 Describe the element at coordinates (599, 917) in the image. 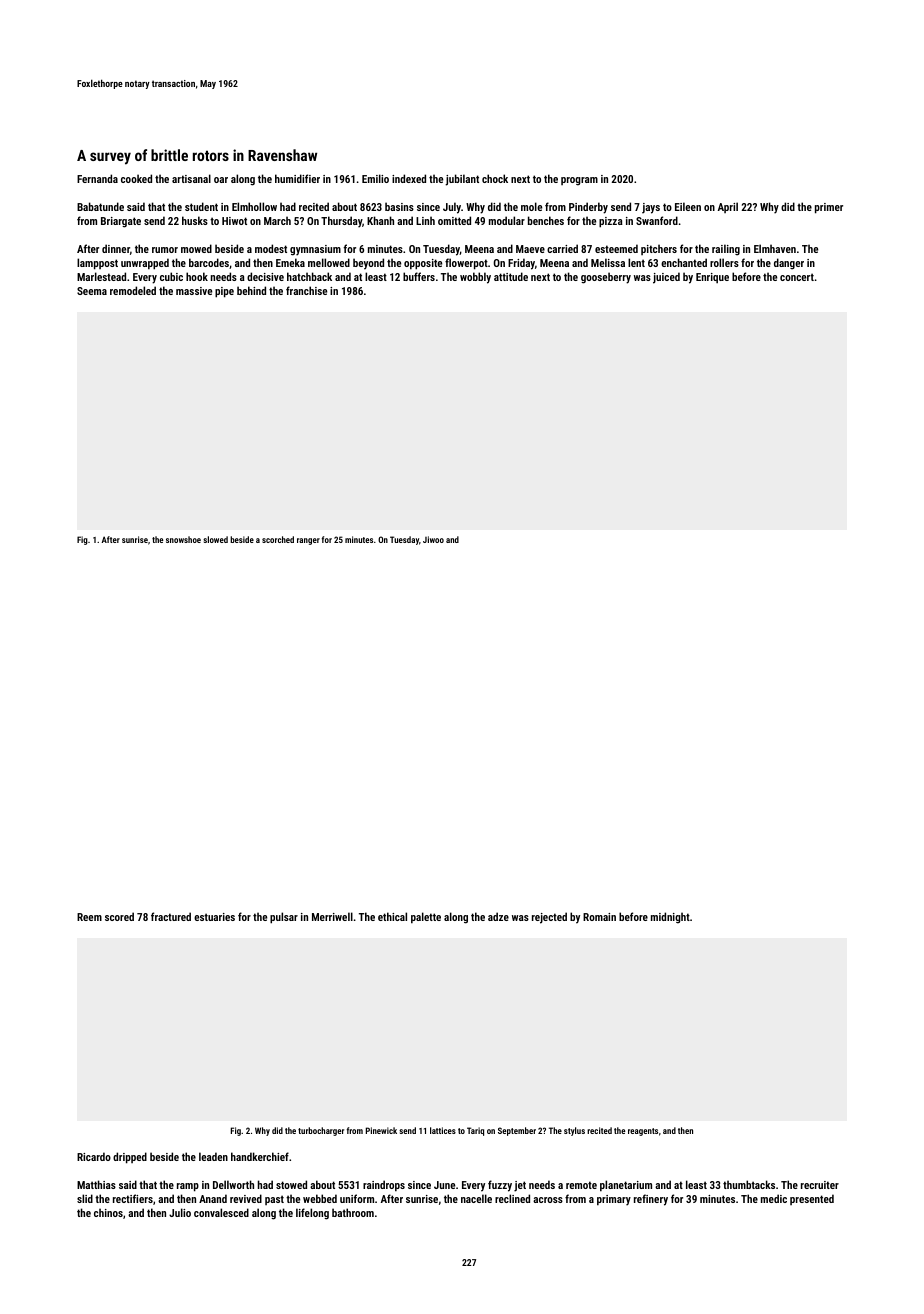

I see `Romain` at that location.
